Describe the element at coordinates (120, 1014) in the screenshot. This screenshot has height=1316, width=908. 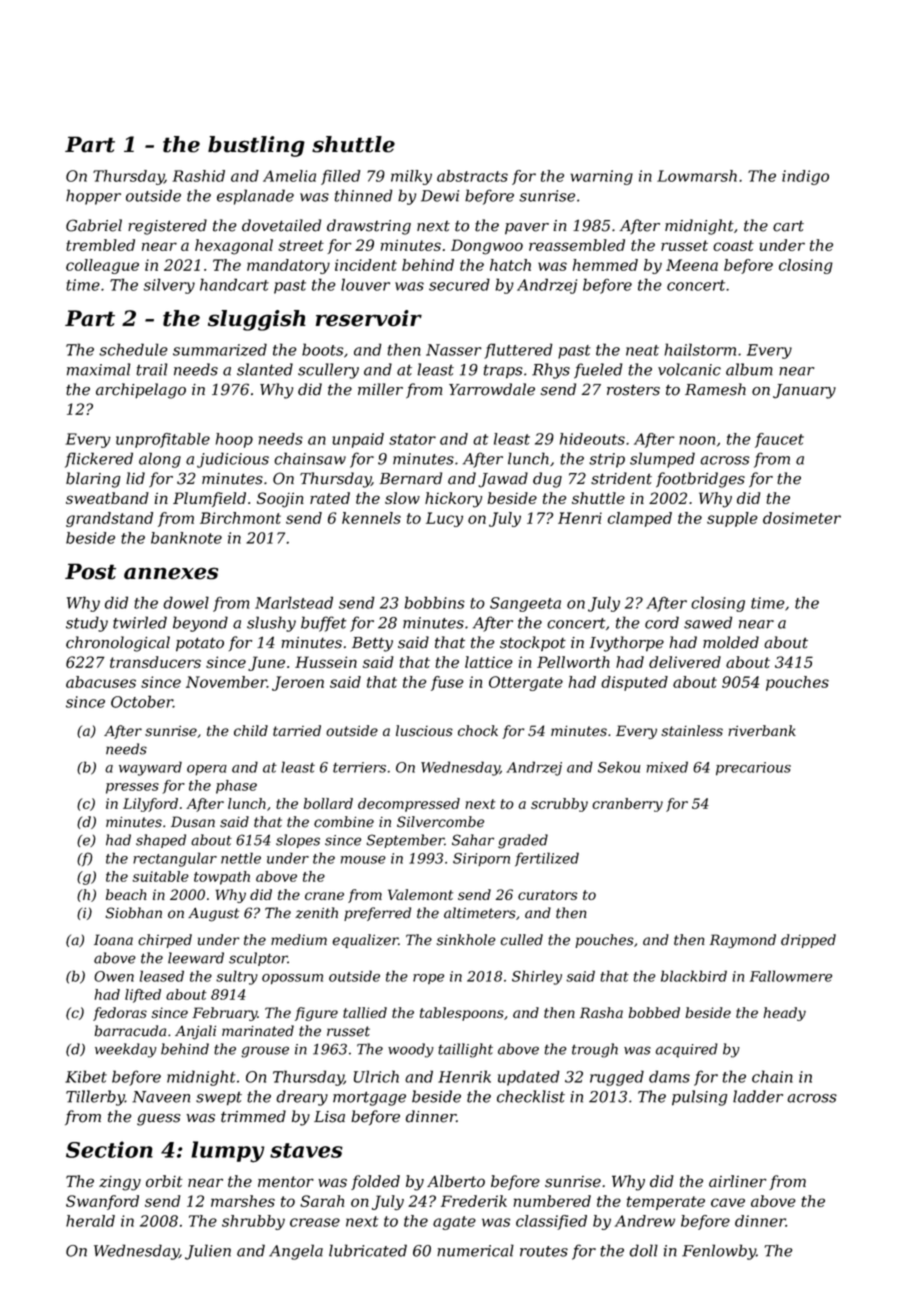
I see `fedoras` at that location.
